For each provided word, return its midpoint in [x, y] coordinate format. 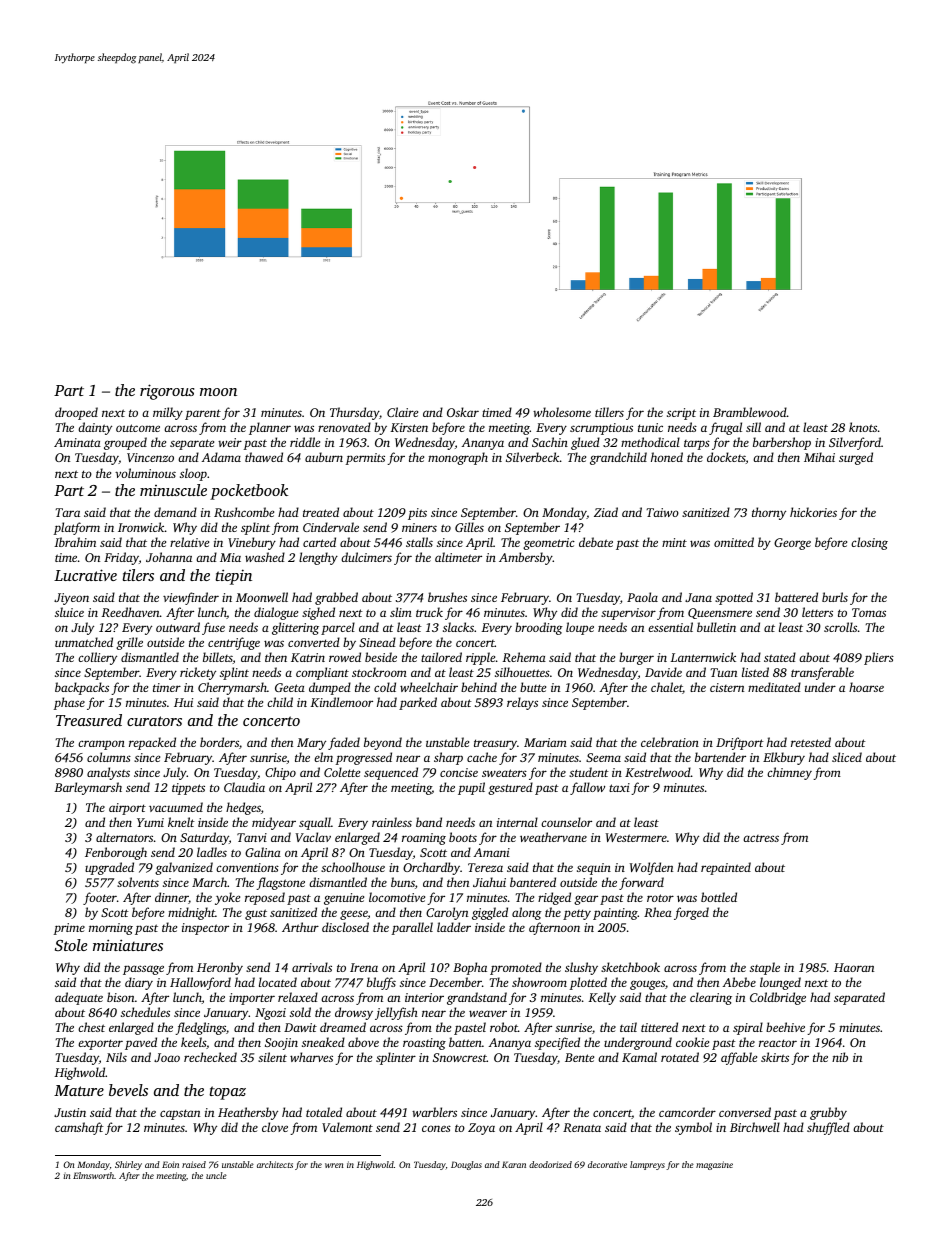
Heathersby [248, 1113]
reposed [265, 898]
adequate [79, 998]
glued [585, 443]
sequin [594, 869]
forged [691, 913]
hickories [813, 512]
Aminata [77, 442]
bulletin [716, 627]
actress [761, 838]
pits [417, 514]
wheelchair [429, 687]
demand [175, 512]
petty [577, 914]
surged [856, 458]
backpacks [82, 688]
